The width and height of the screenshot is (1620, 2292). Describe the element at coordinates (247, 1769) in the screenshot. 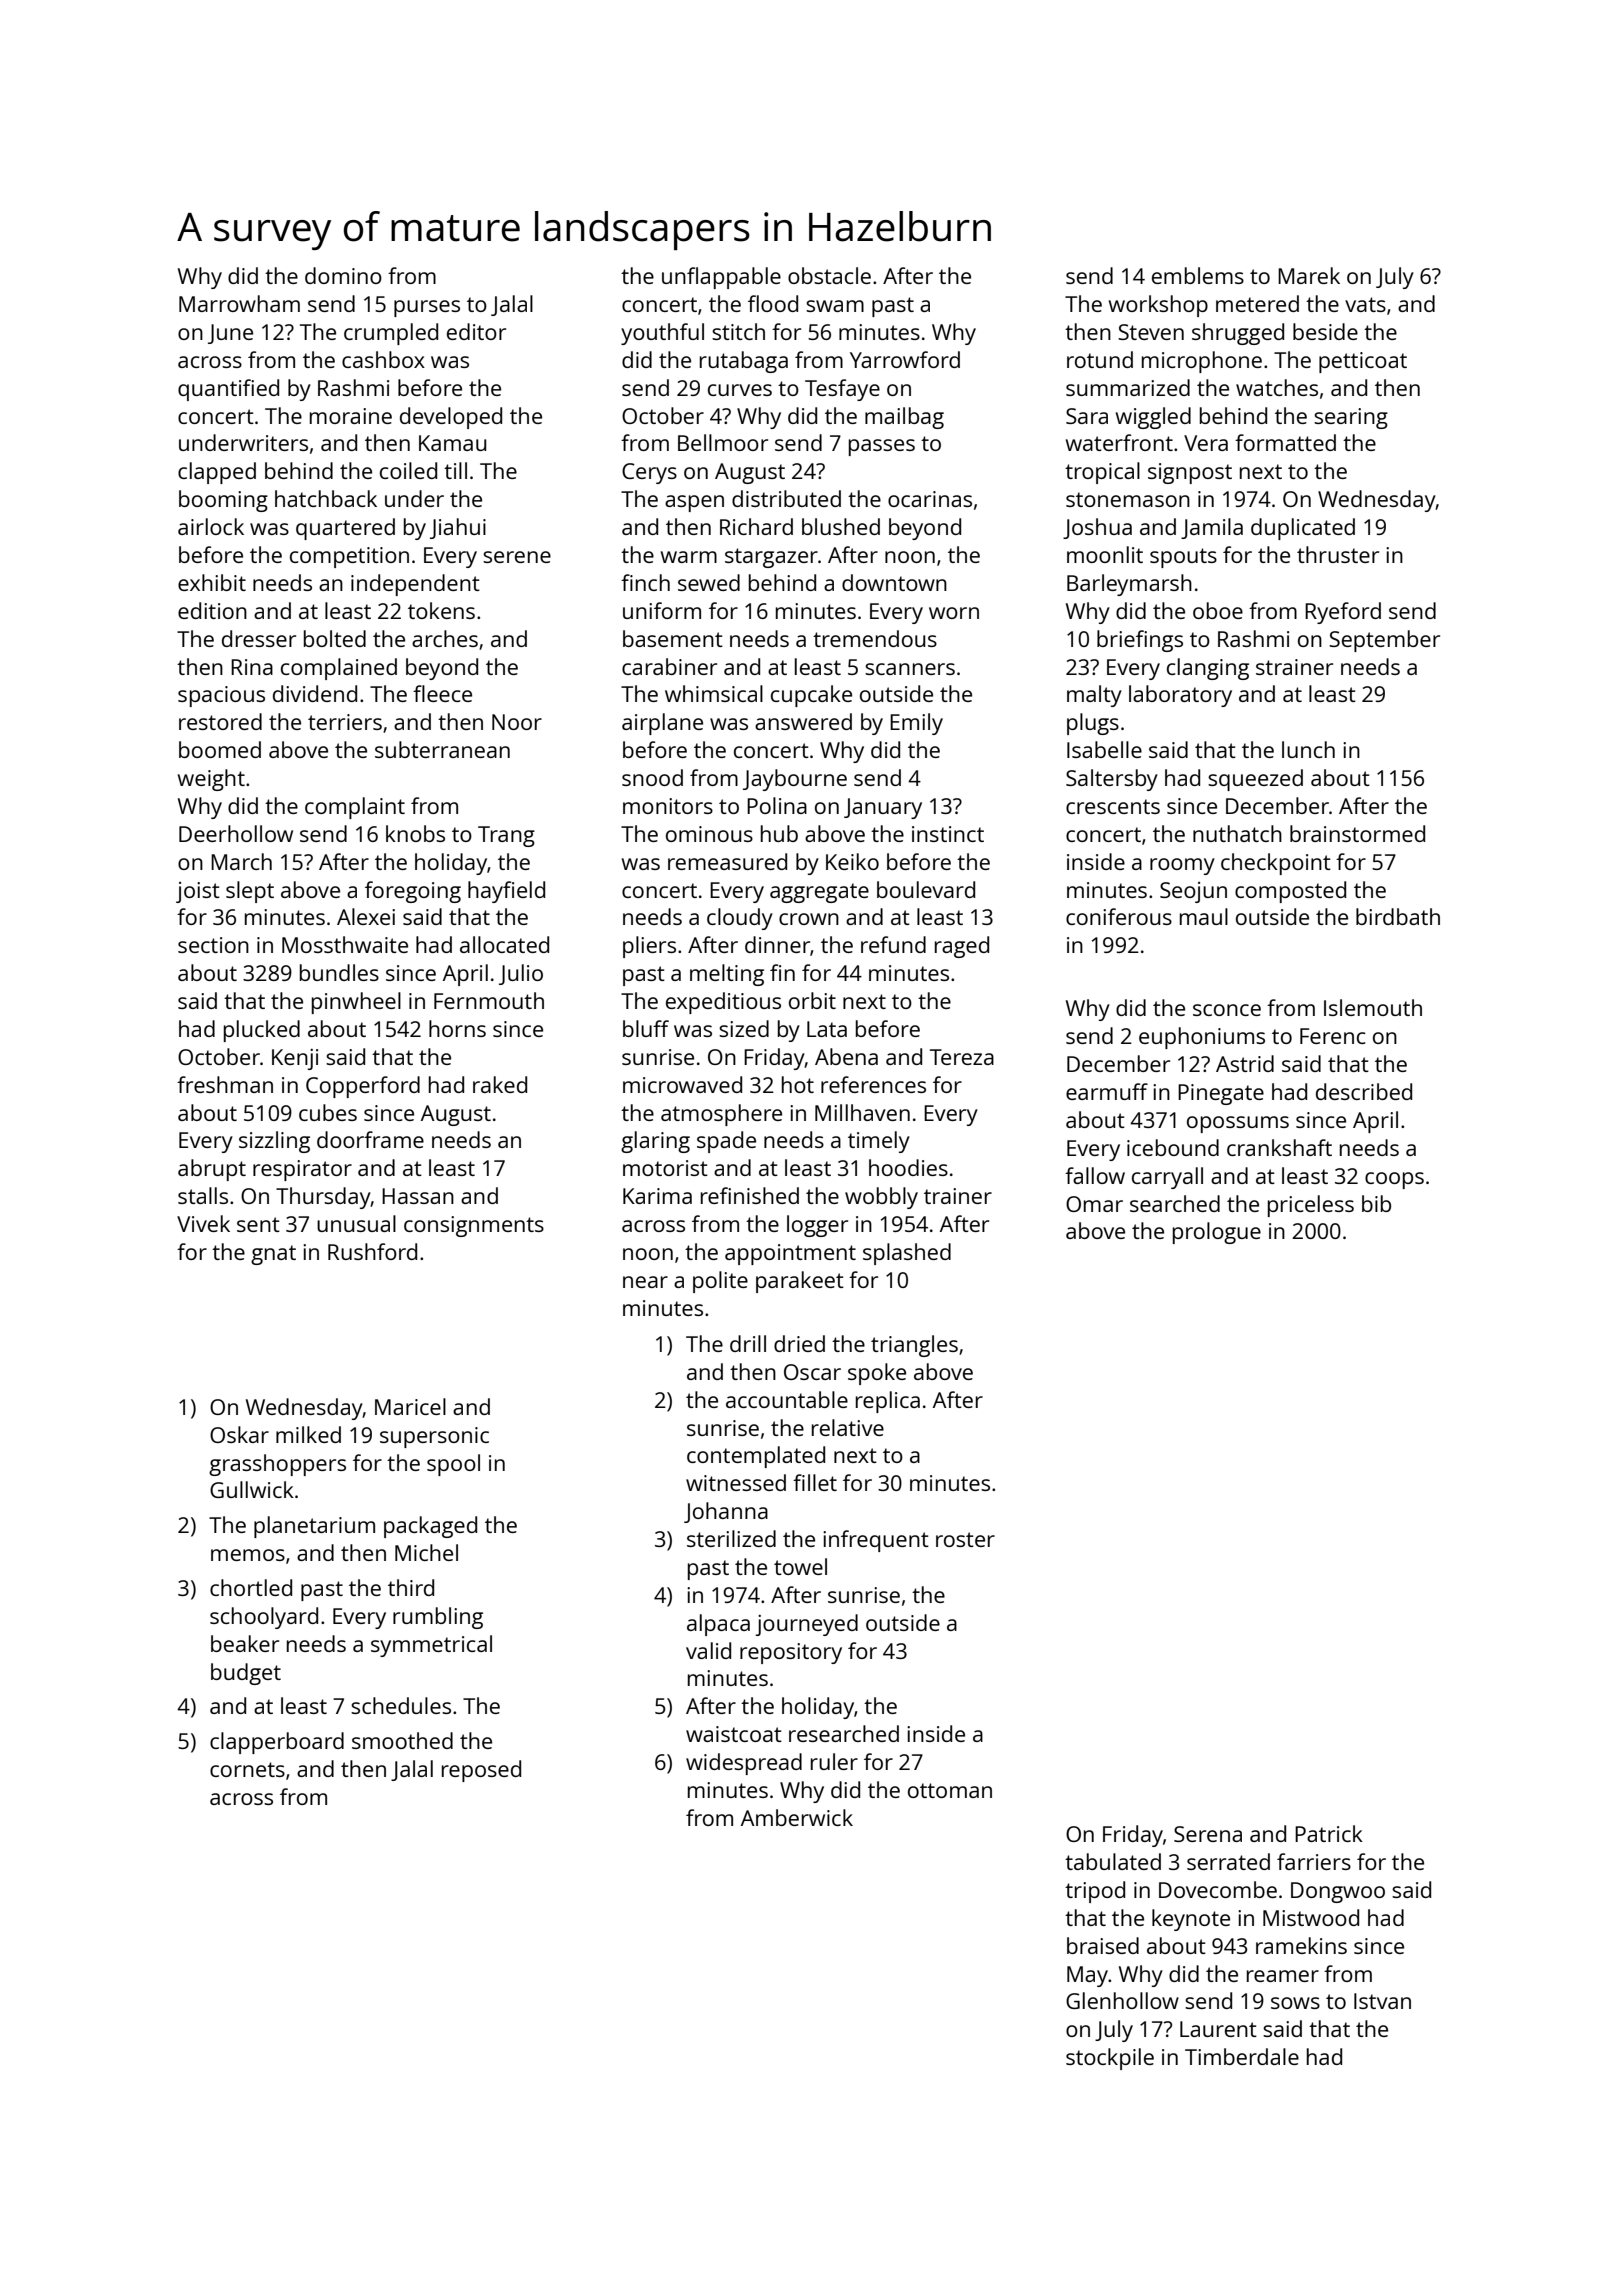

I see `cornets` at that location.
